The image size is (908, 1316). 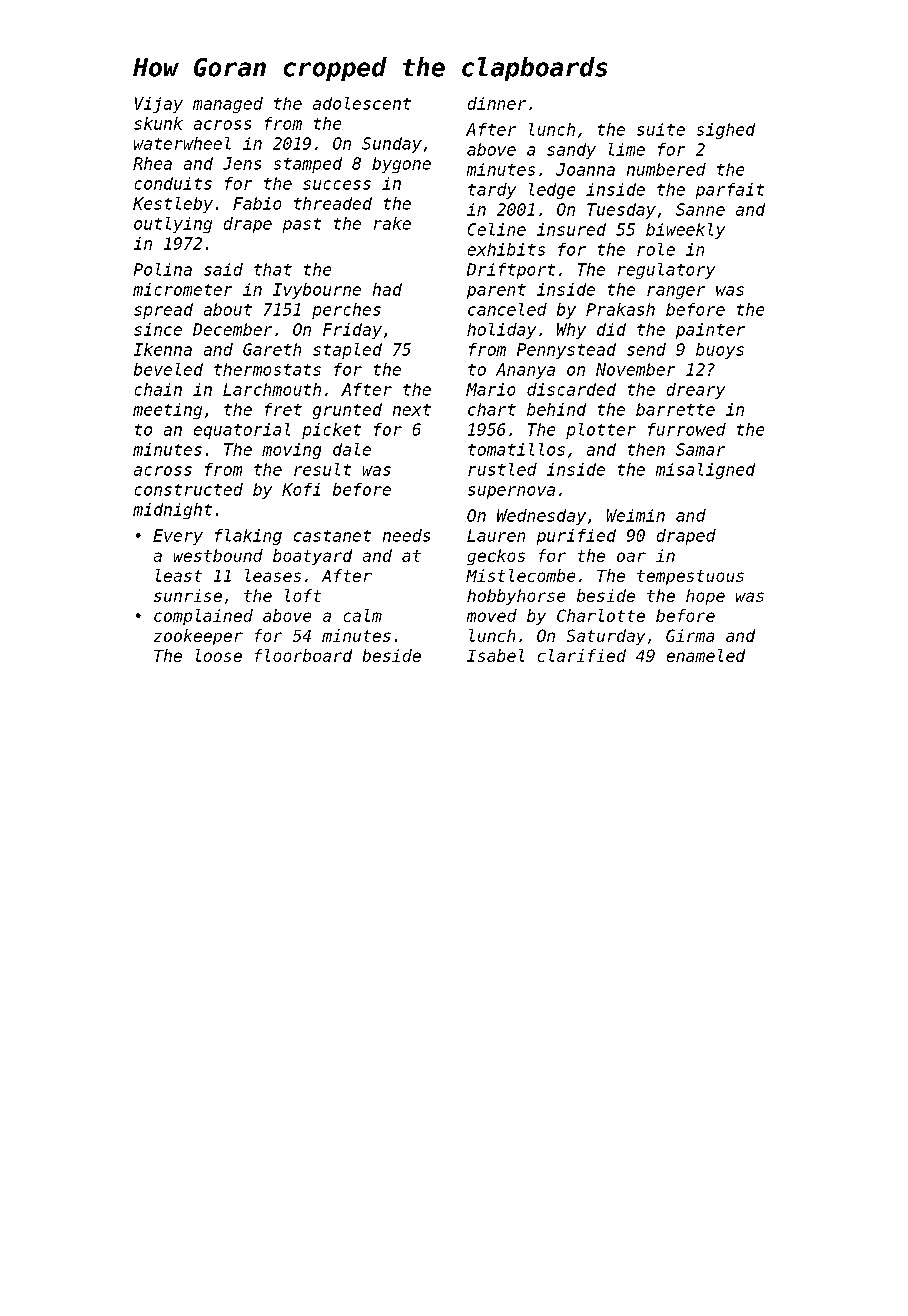 What do you see at coordinates (636, 515) in the screenshot?
I see `Weimin` at bounding box center [636, 515].
